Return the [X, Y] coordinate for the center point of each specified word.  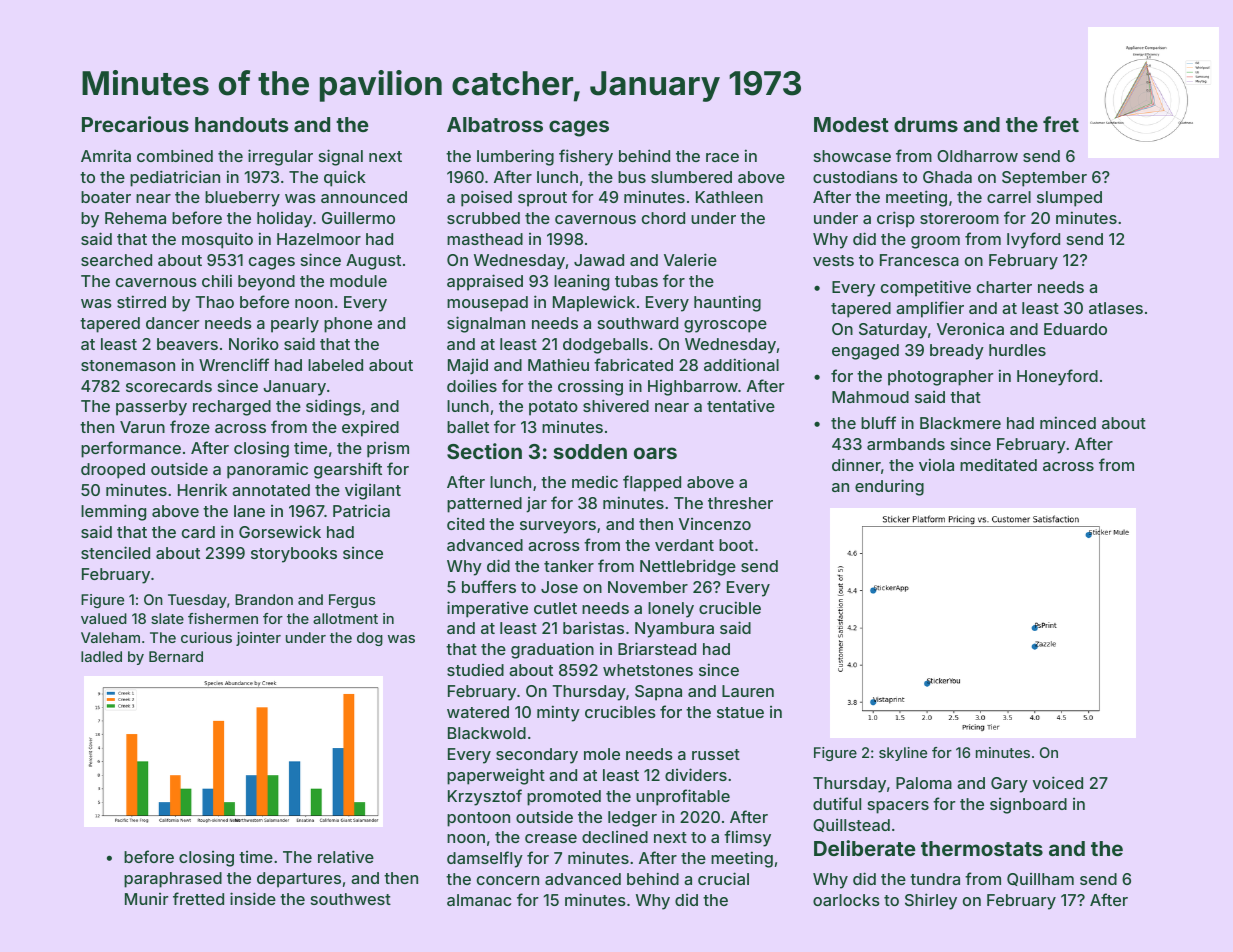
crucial [723, 878]
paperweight [496, 776]
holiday [284, 220]
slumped [1069, 199]
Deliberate [865, 848]
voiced [1058, 782]
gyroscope [725, 326]
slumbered [691, 177]
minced [1068, 422]
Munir [146, 899]
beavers [187, 344]
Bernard [176, 656]
